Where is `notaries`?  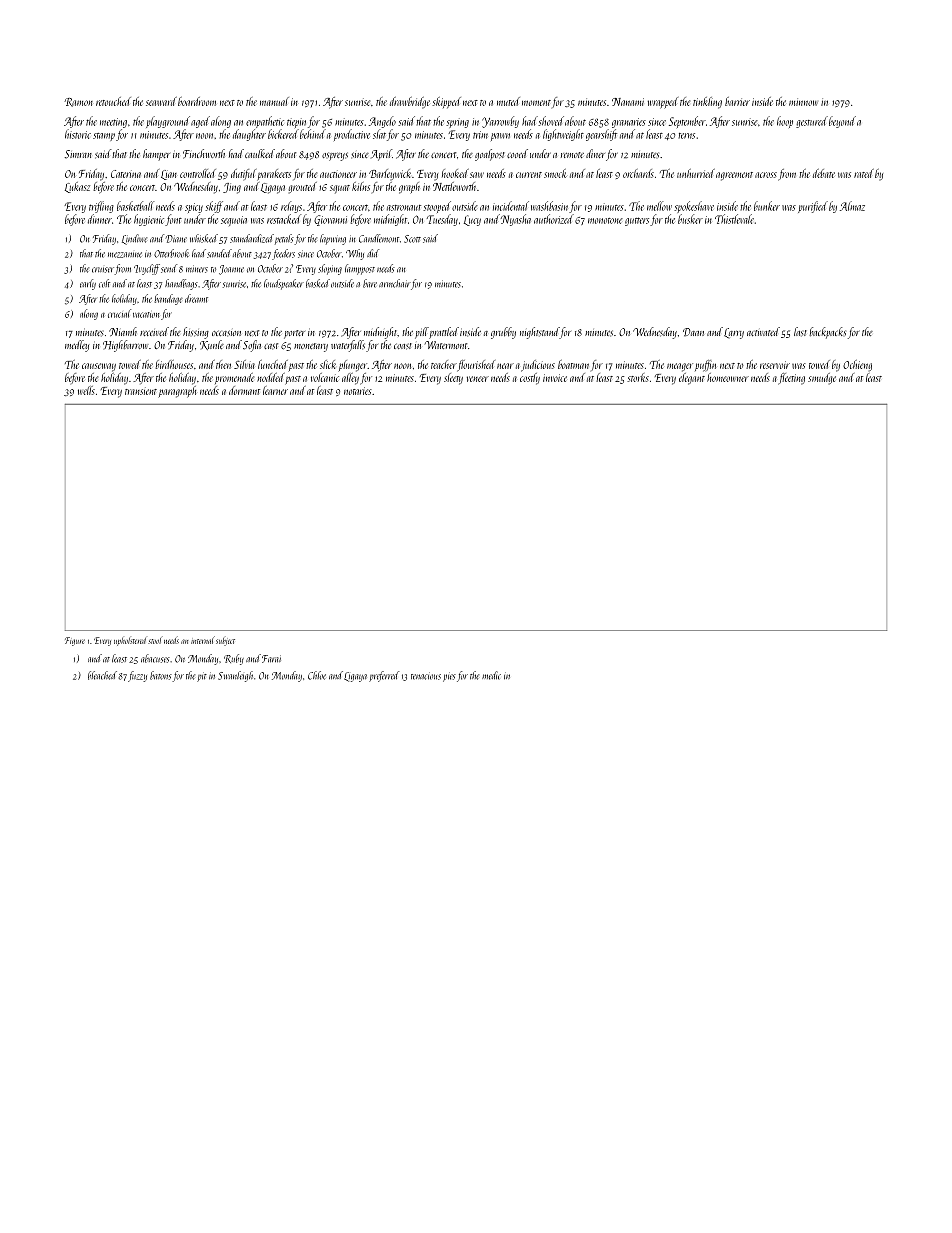
notaries is located at coordinates (358, 391).
